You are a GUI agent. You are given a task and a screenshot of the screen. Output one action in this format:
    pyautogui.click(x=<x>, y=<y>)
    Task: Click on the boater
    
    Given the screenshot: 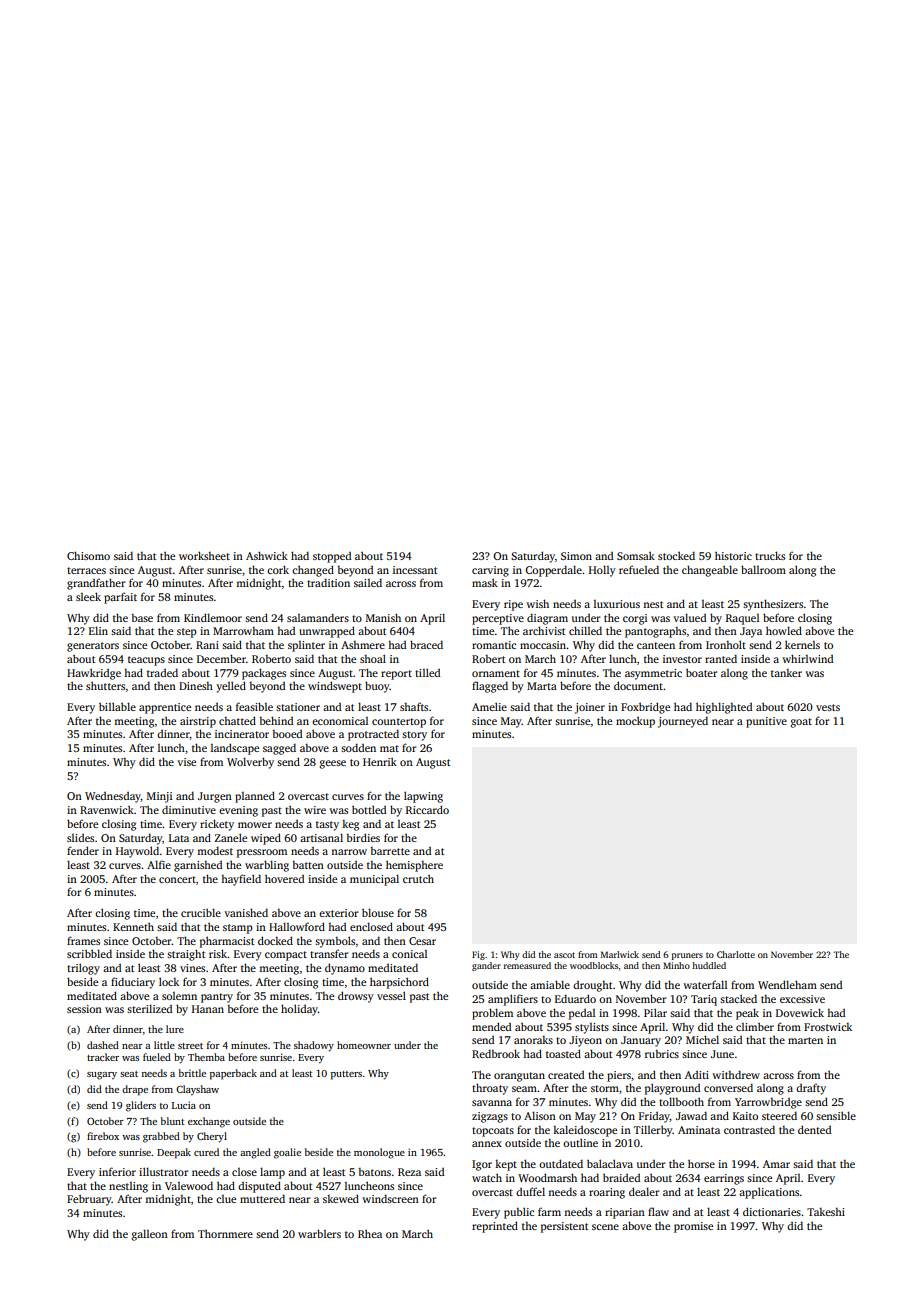 What is the action you would take?
    pyautogui.click(x=701, y=672)
